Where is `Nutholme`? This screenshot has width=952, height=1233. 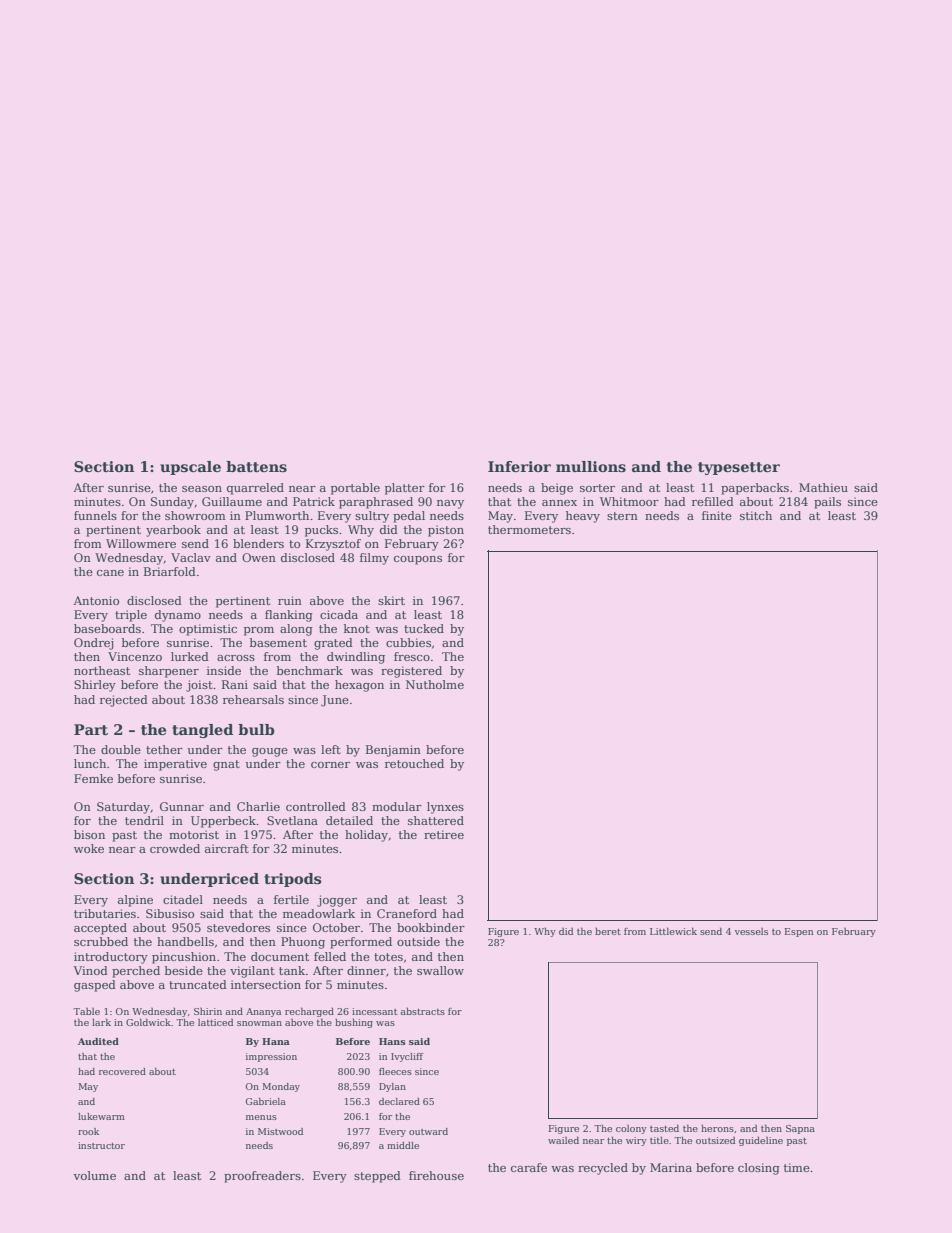
Nutholme is located at coordinates (435, 684).
